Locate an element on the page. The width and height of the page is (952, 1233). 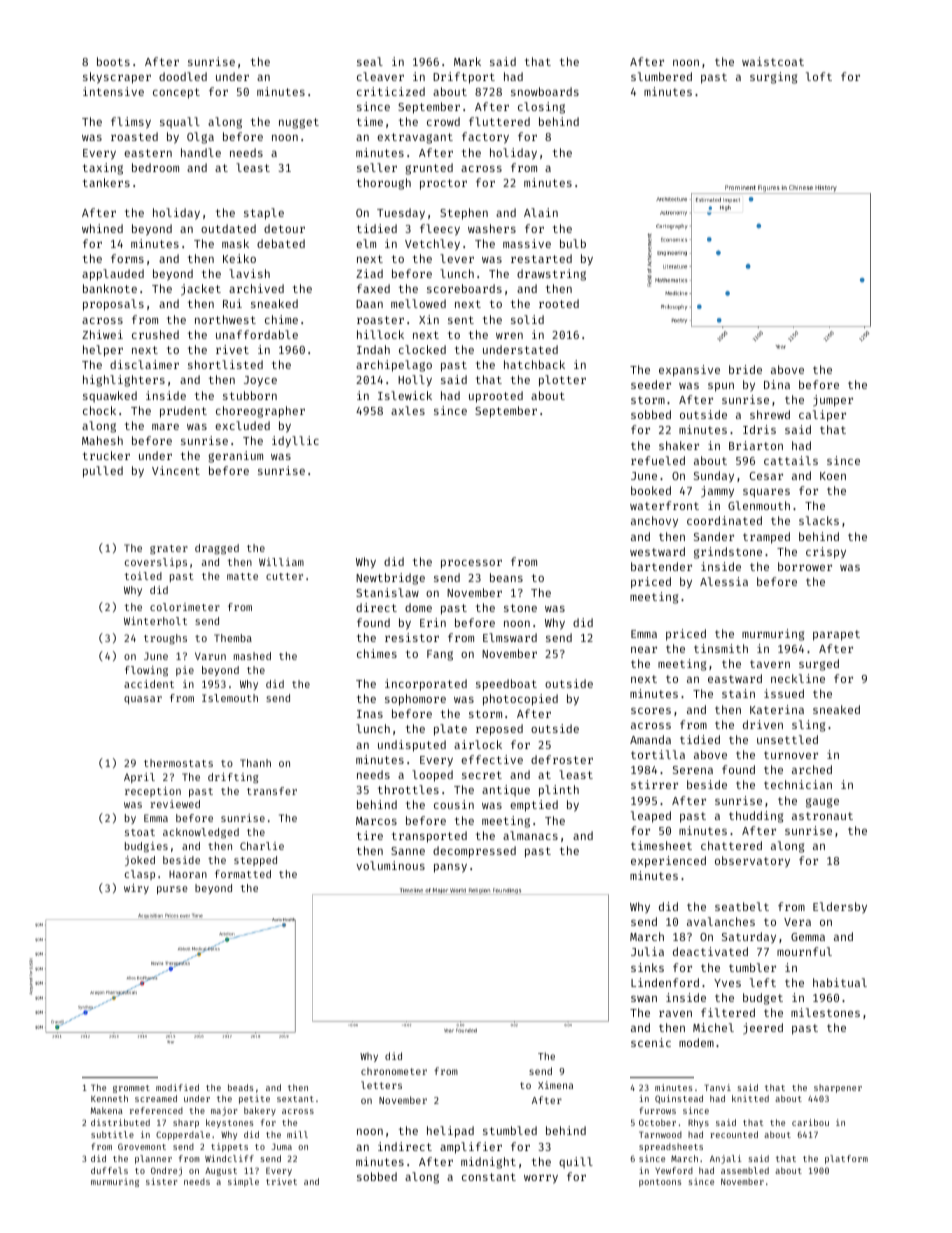
toiled is located at coordinates (143, 576).
